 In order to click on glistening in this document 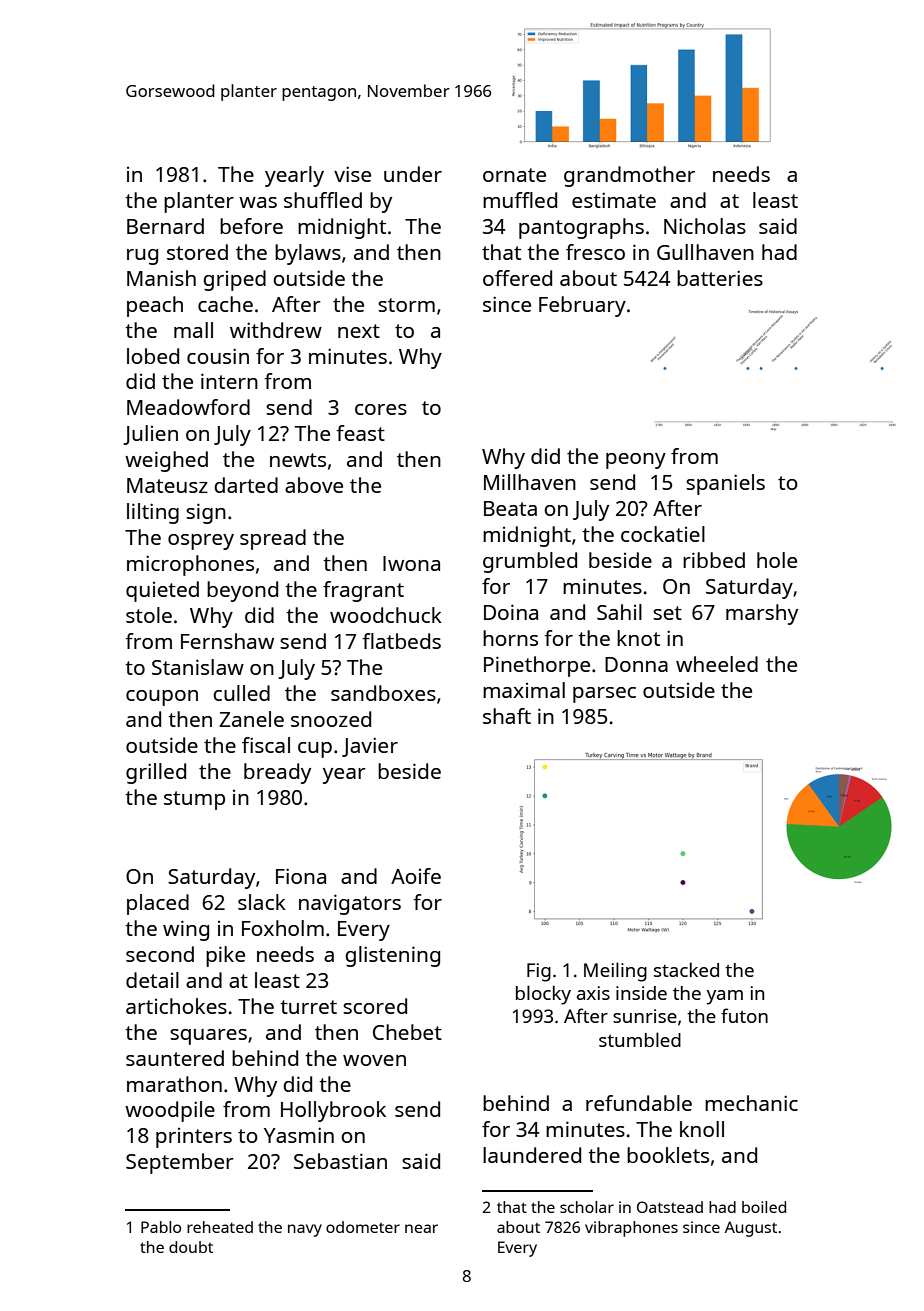, I will do `click(392, 956)`.
